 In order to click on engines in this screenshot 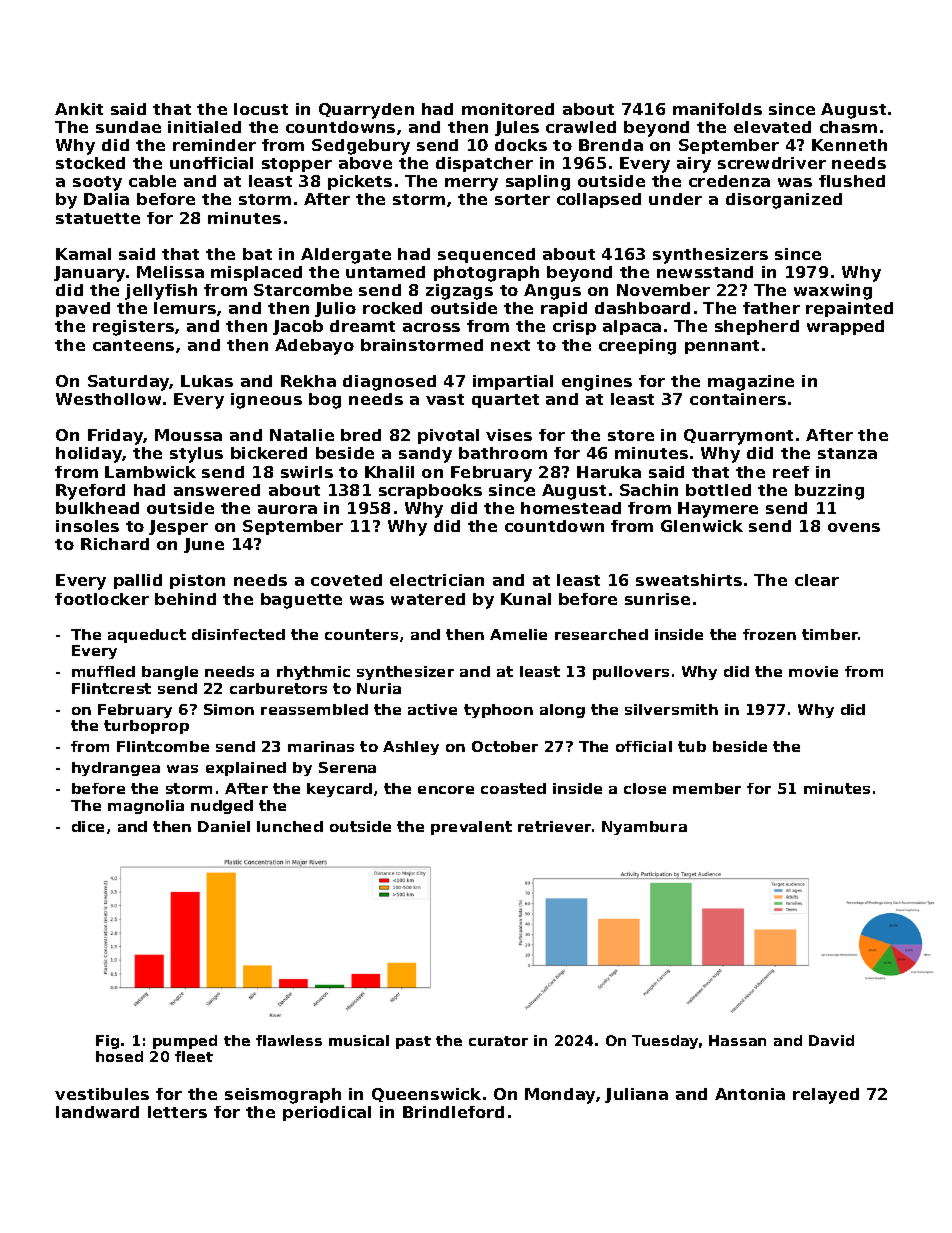, I will do `click(597, 383)`.
